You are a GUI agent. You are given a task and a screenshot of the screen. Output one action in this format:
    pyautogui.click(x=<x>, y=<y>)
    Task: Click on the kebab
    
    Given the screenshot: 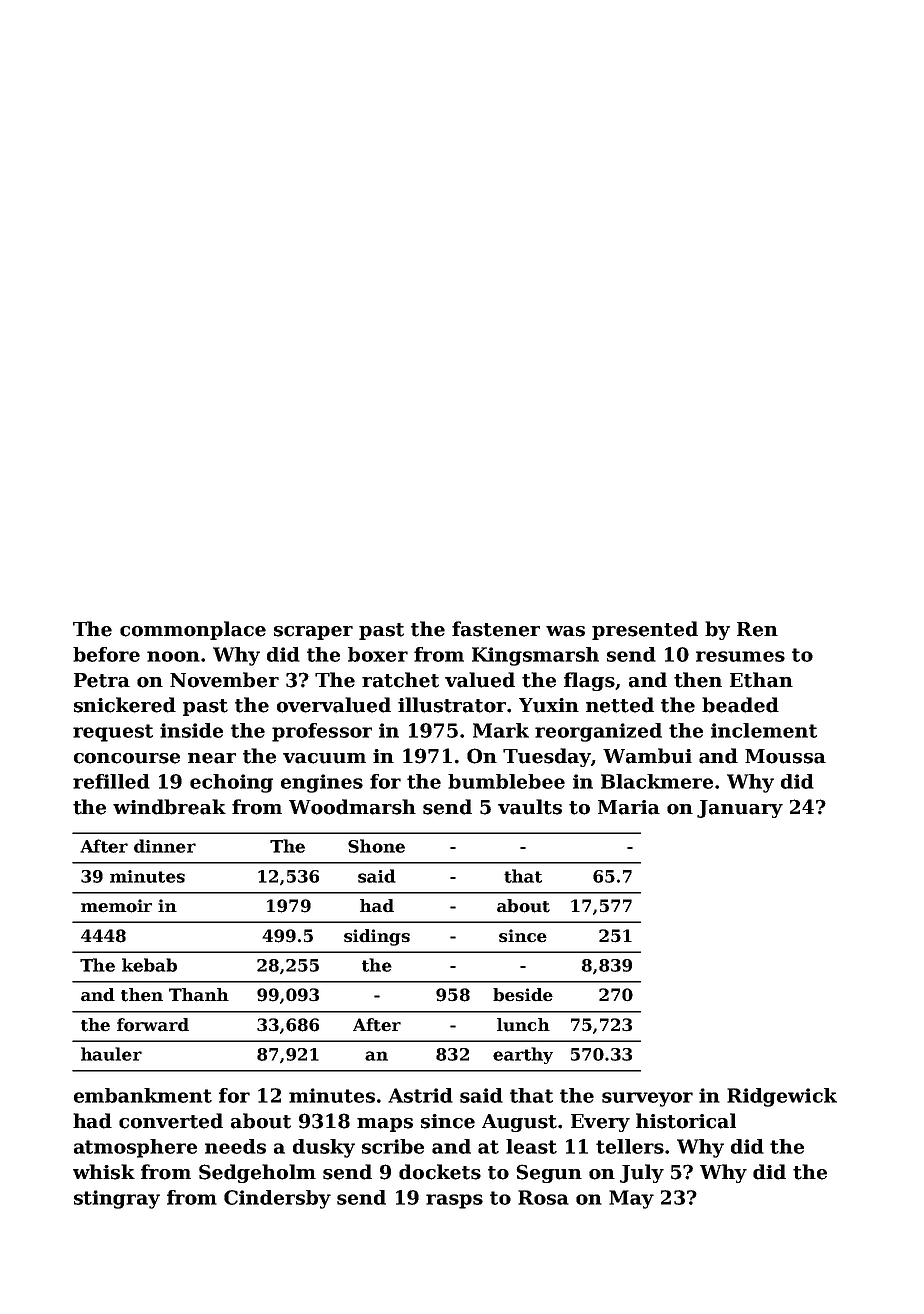 What is the action you would take?
    pyautogui.click(x=149, y=965)
